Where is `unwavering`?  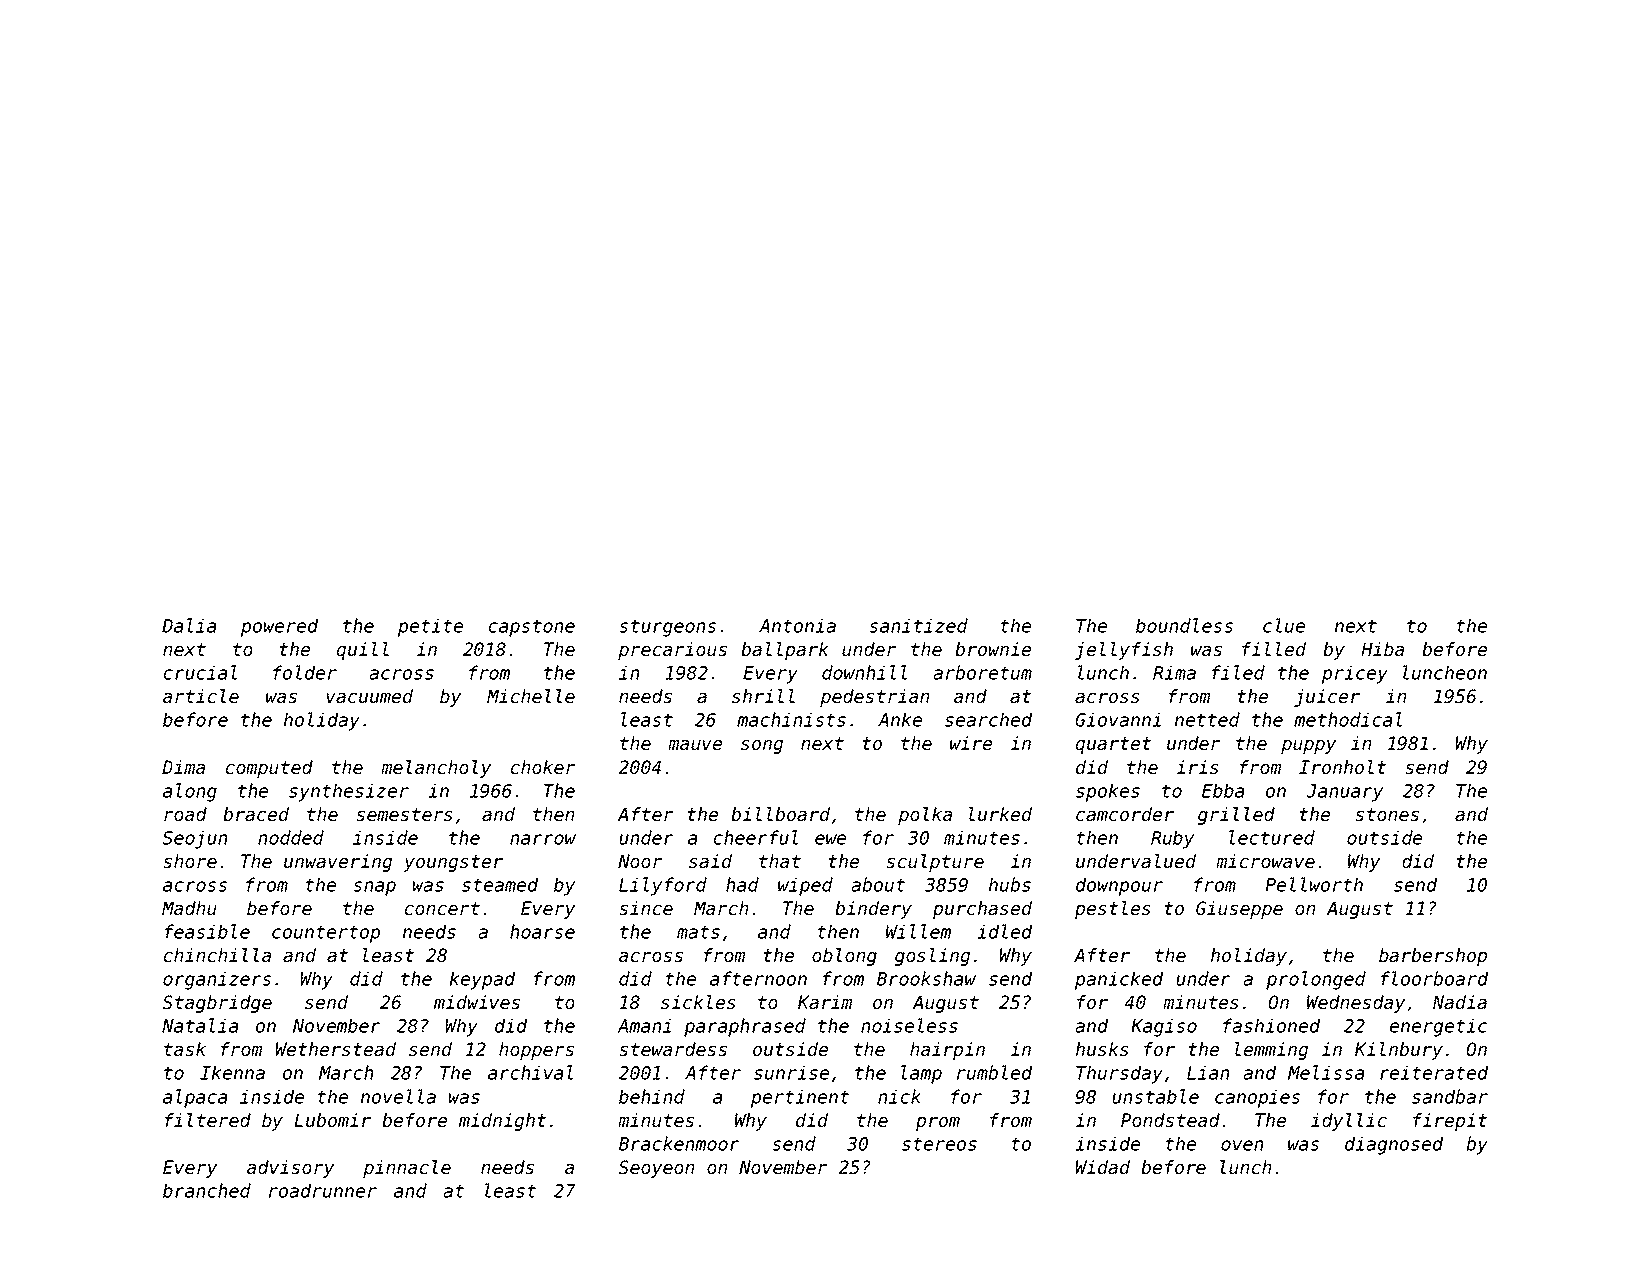 unwavering is located at coordinates (338, 863).
